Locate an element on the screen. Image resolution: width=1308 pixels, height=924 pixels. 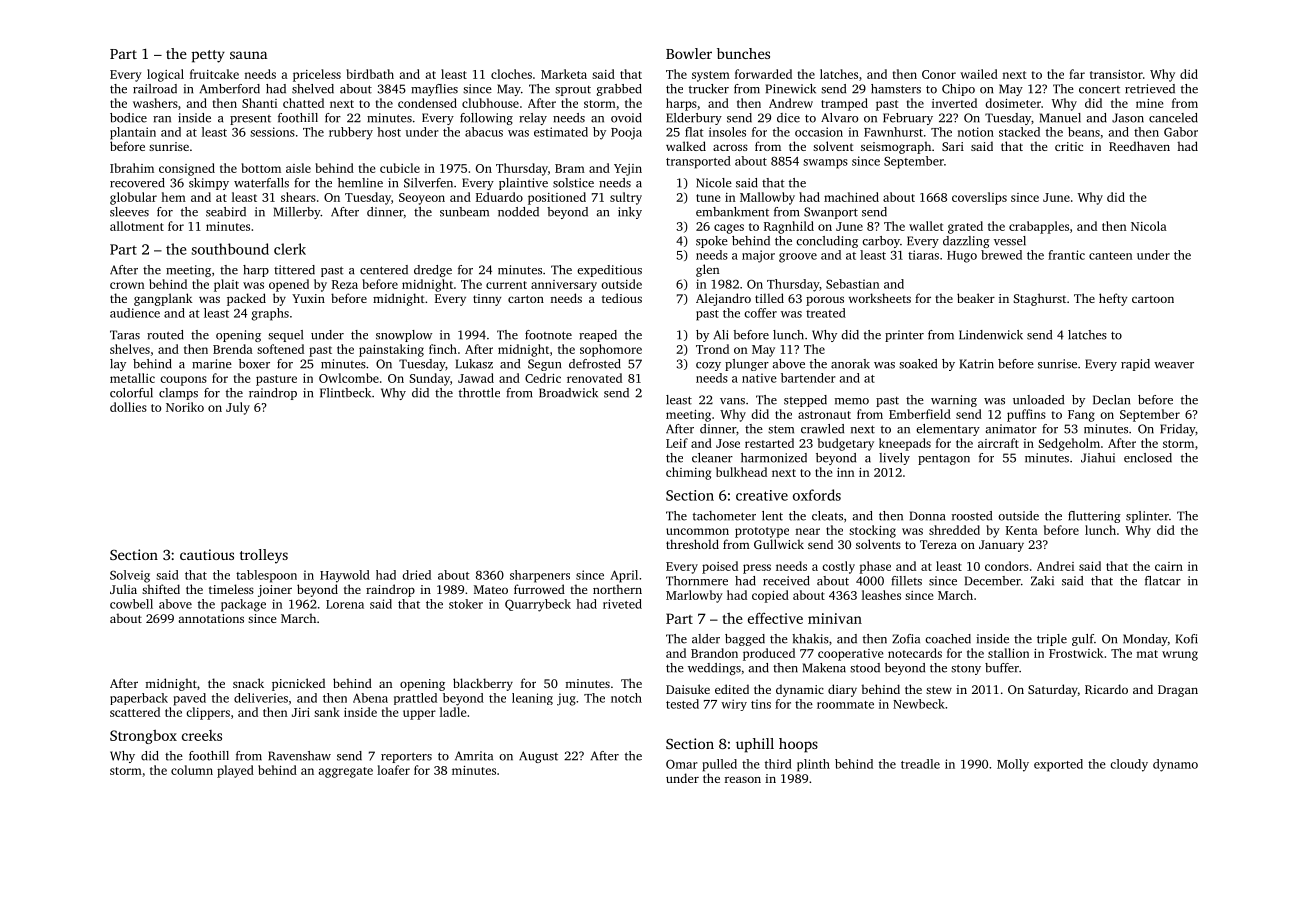
insoles is located at coordinates (727, 132).
